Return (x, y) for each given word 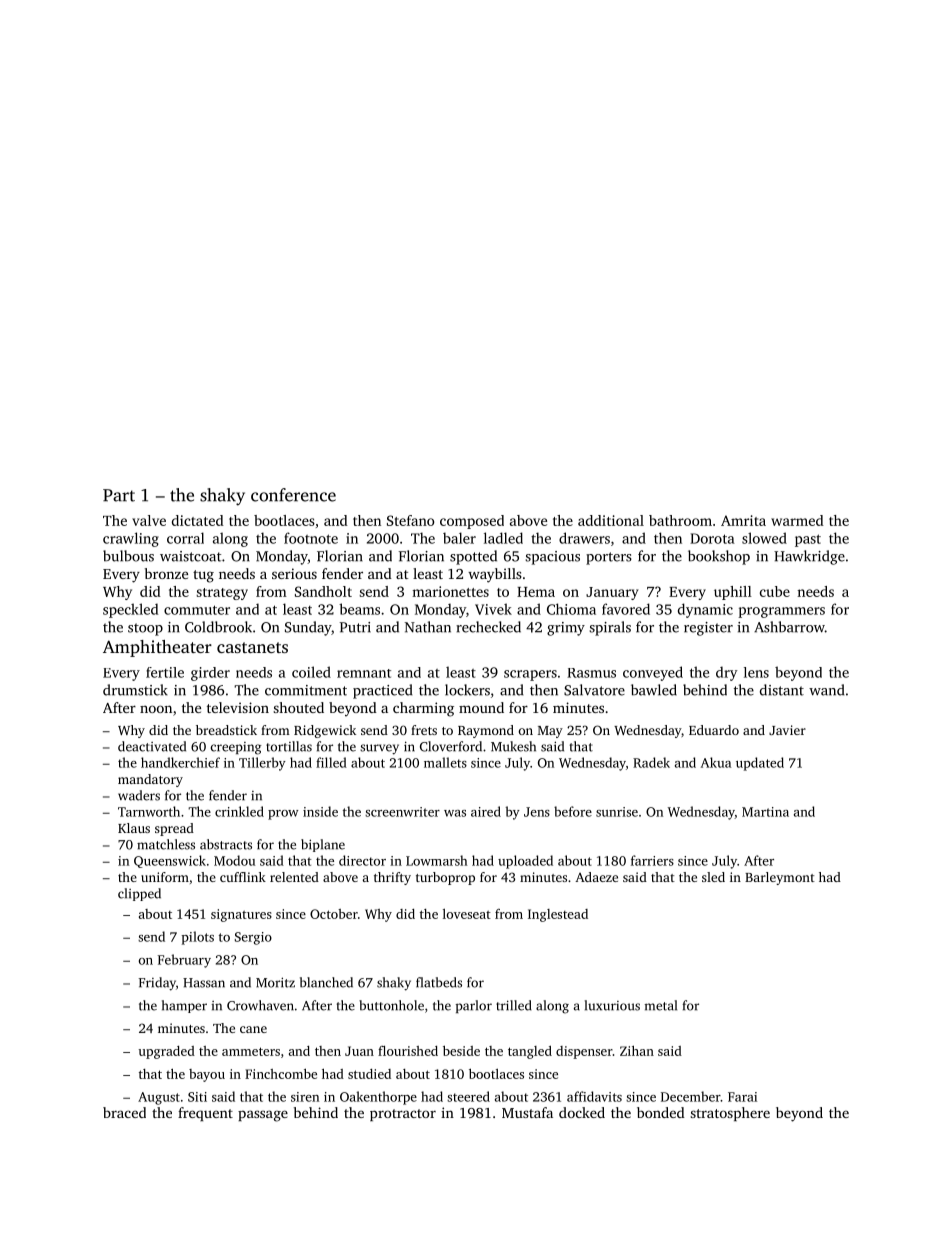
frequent (205, 1114)
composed (472, 522)
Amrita (743, 520)
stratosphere (730, 1114)
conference (293, 495)
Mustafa (527, 1112)
